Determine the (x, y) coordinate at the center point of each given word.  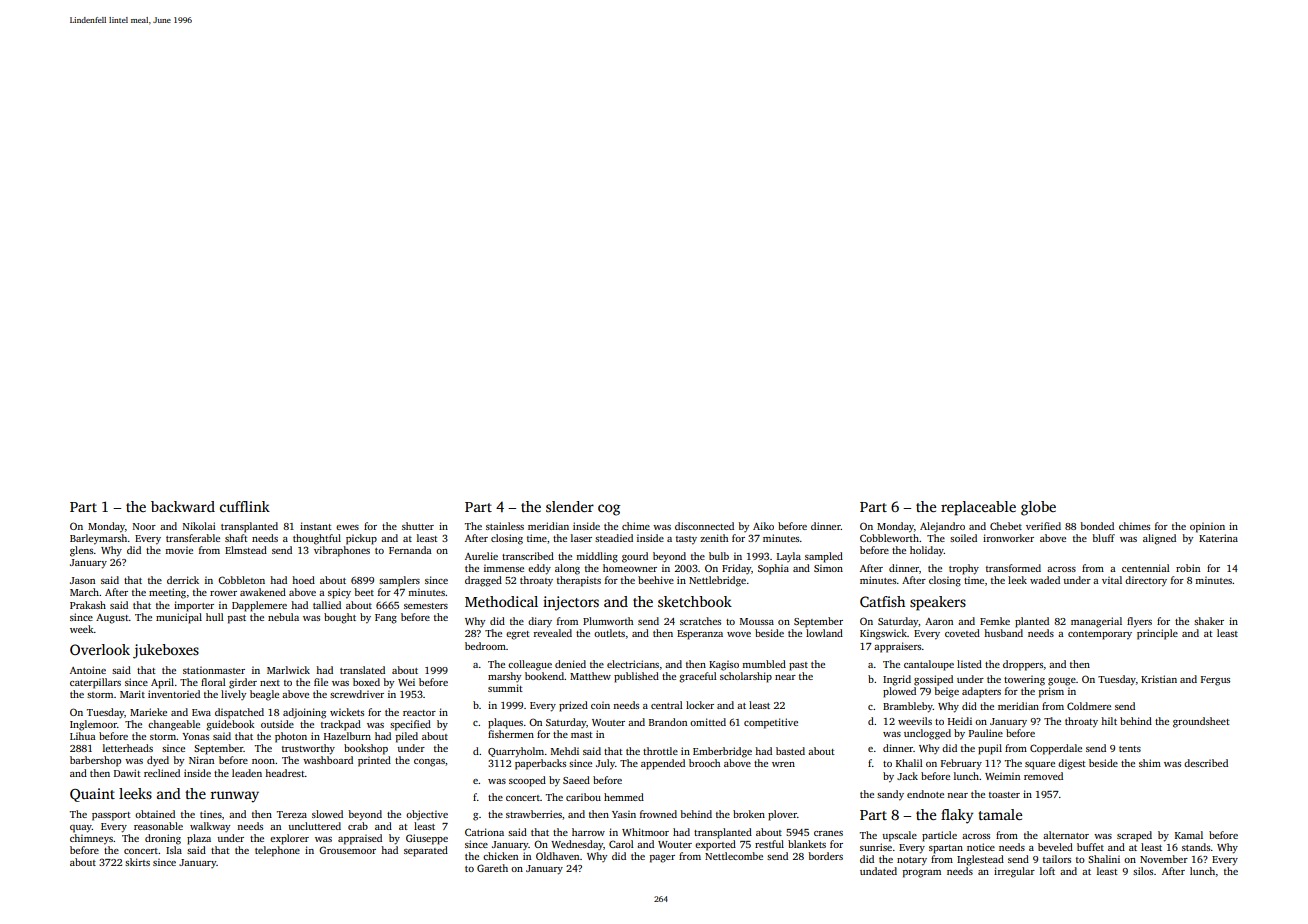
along (567, 569)
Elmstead (246, 550)
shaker (1209, 621)
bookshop (366, 749)
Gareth (492, 868)
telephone (277, 851)
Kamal (1189, 835)
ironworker (1008, 538)
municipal (179, 618)
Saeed (576, 780)
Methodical (501, 601)
